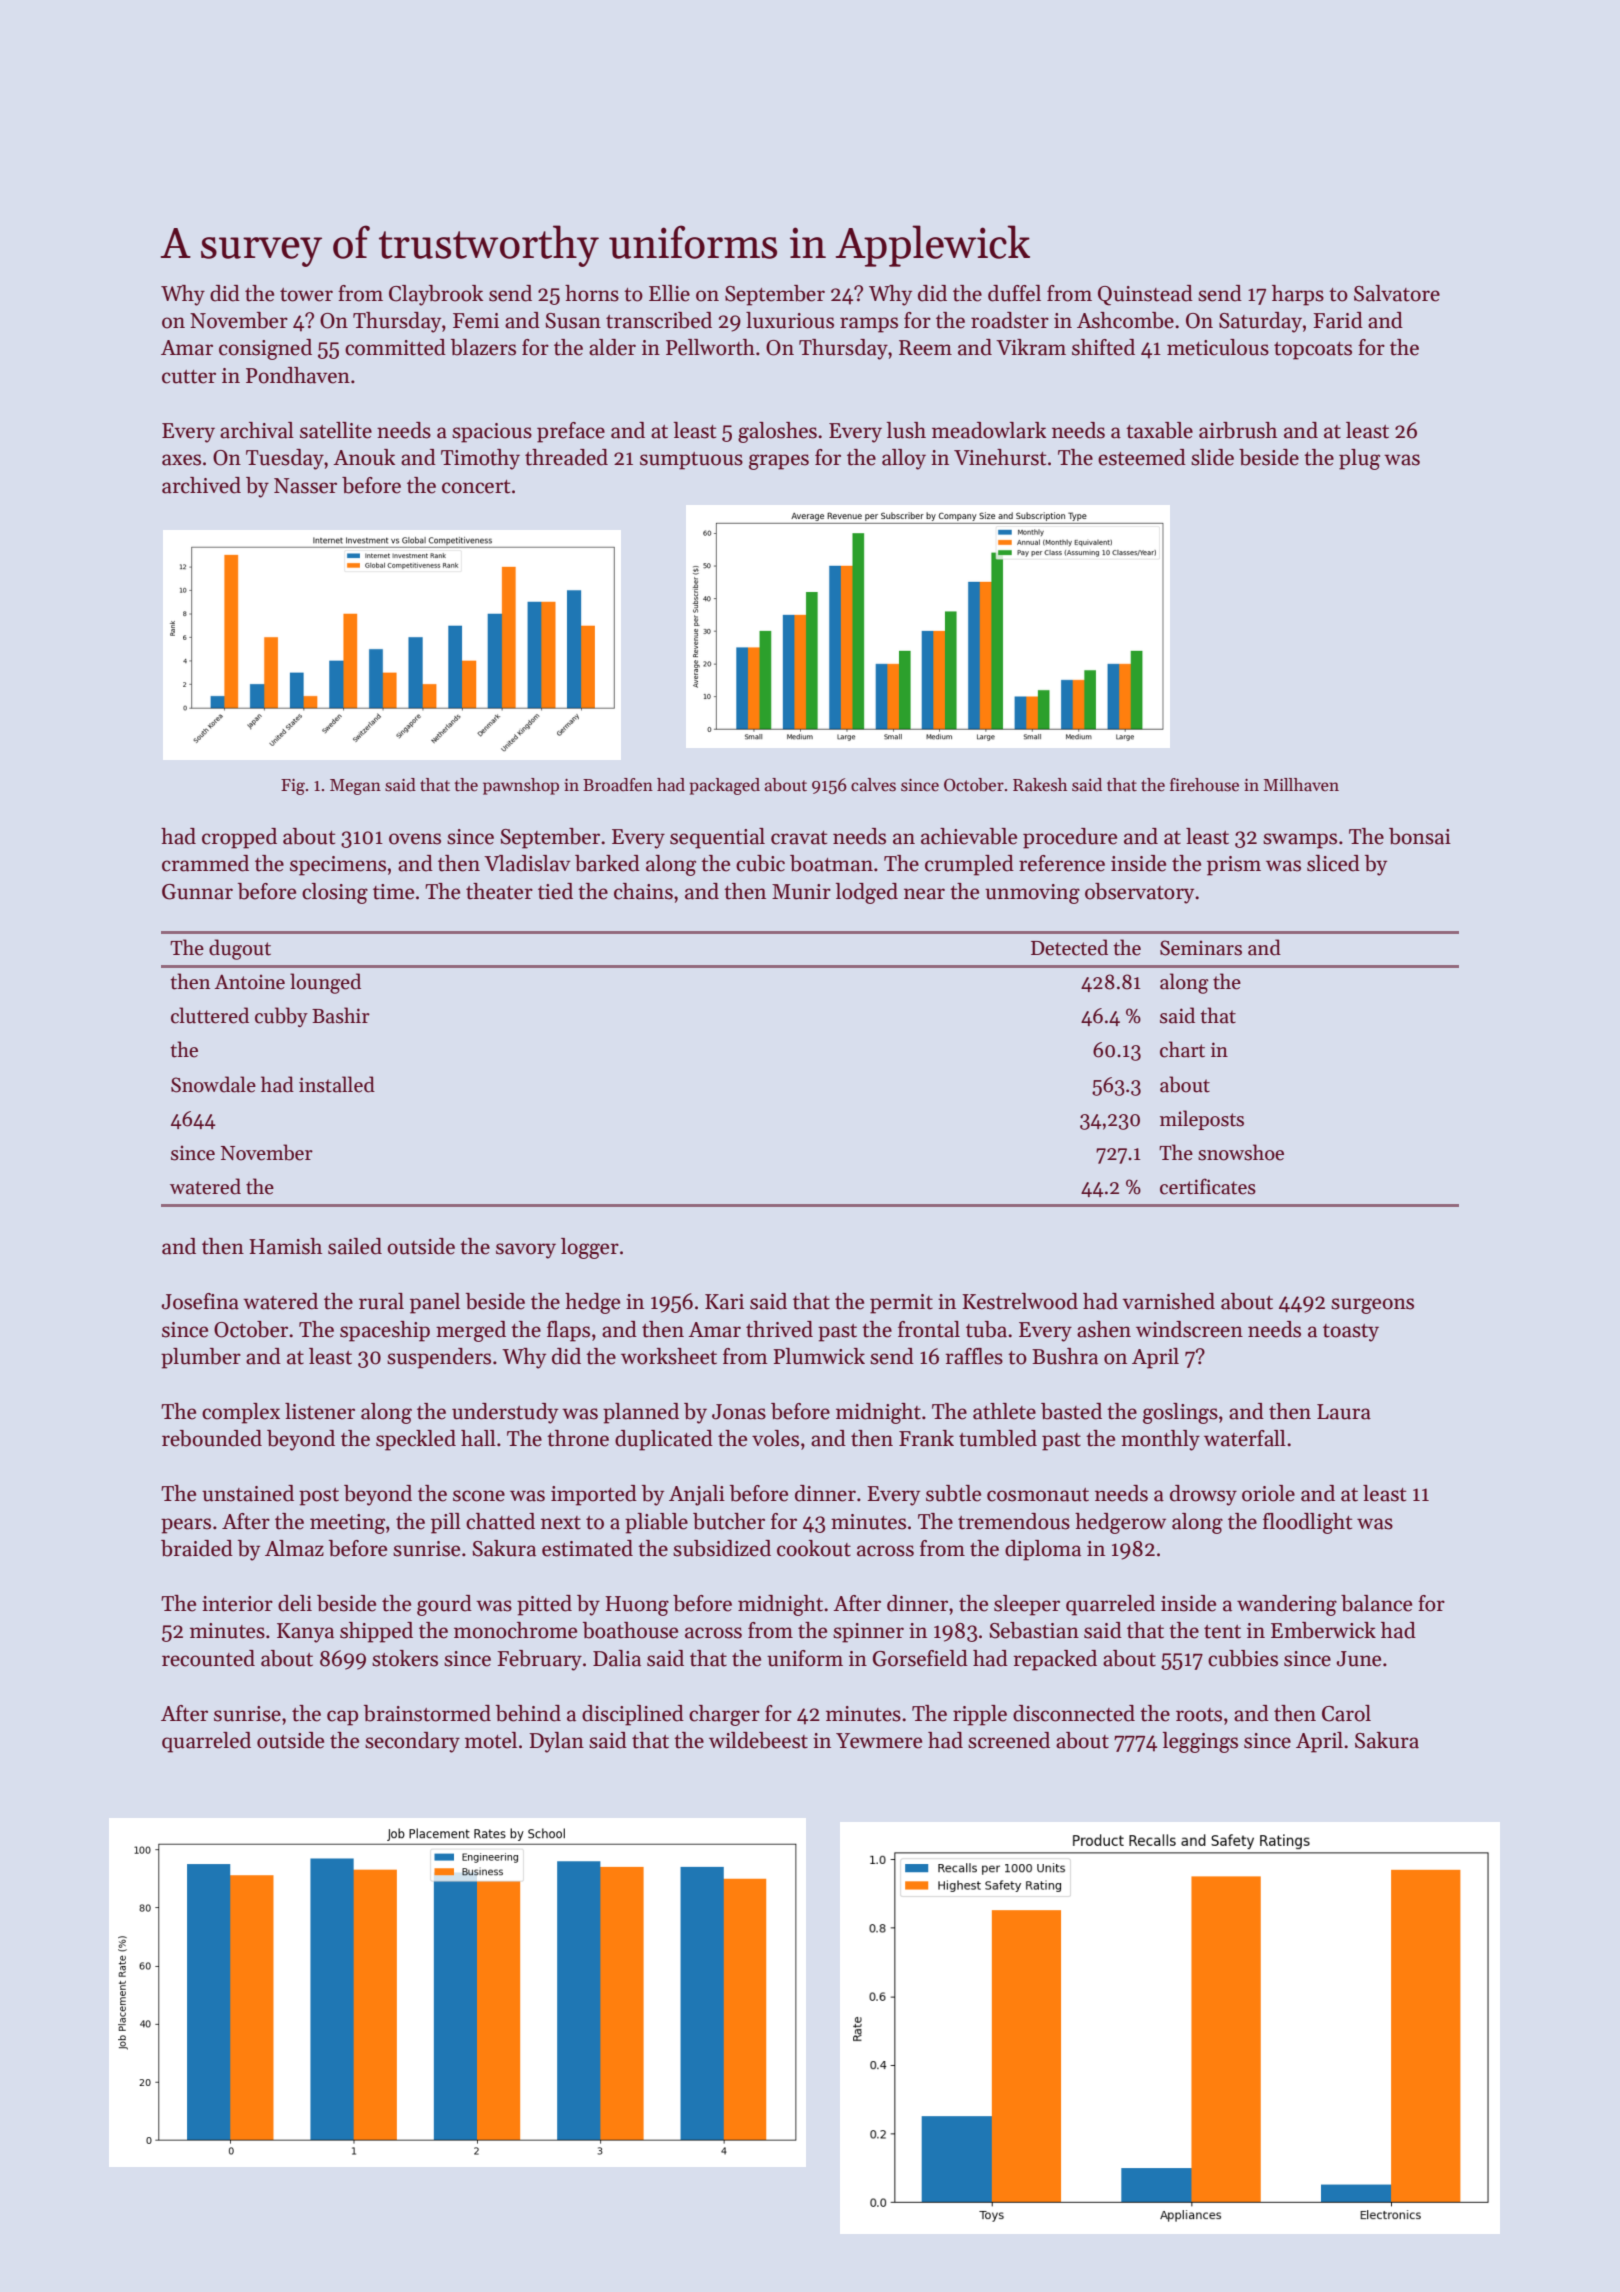 This document has width=1620, height=2292. Describe the element at coordinates (364, 457) in the document. I see `Anouk` at that location.
